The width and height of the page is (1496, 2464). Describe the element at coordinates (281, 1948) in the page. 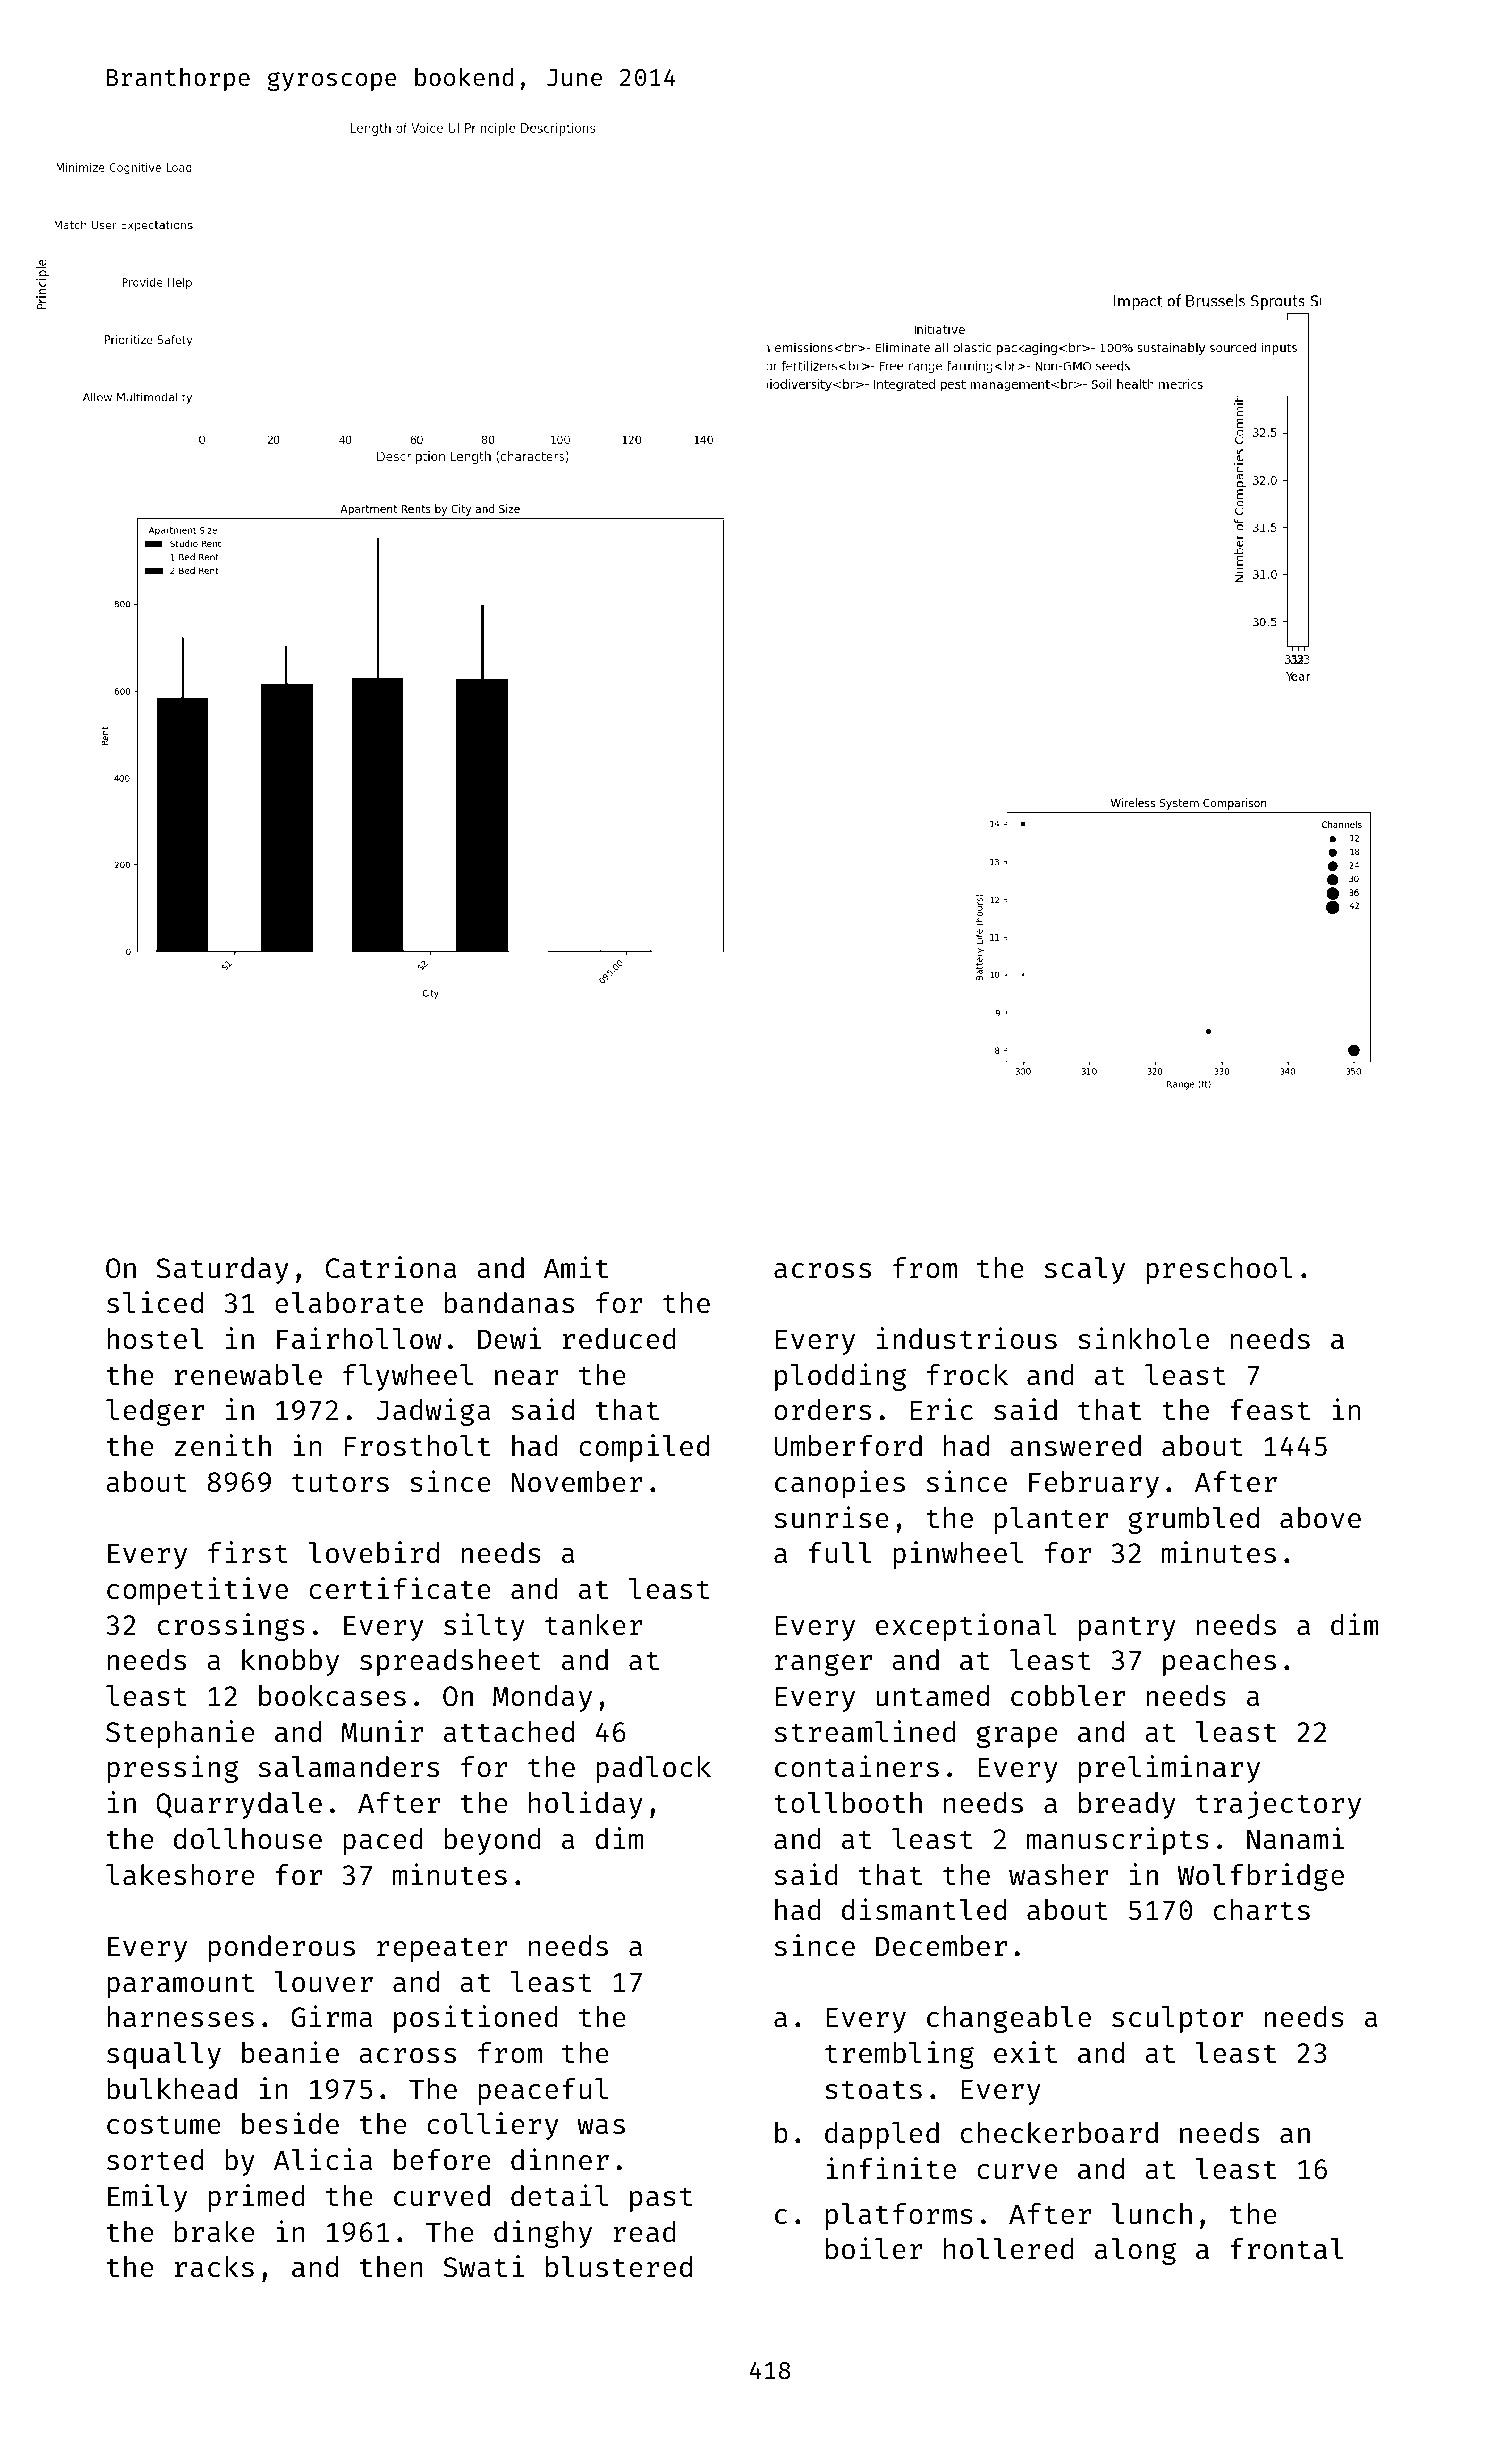

I see `ponderous` at that location.
